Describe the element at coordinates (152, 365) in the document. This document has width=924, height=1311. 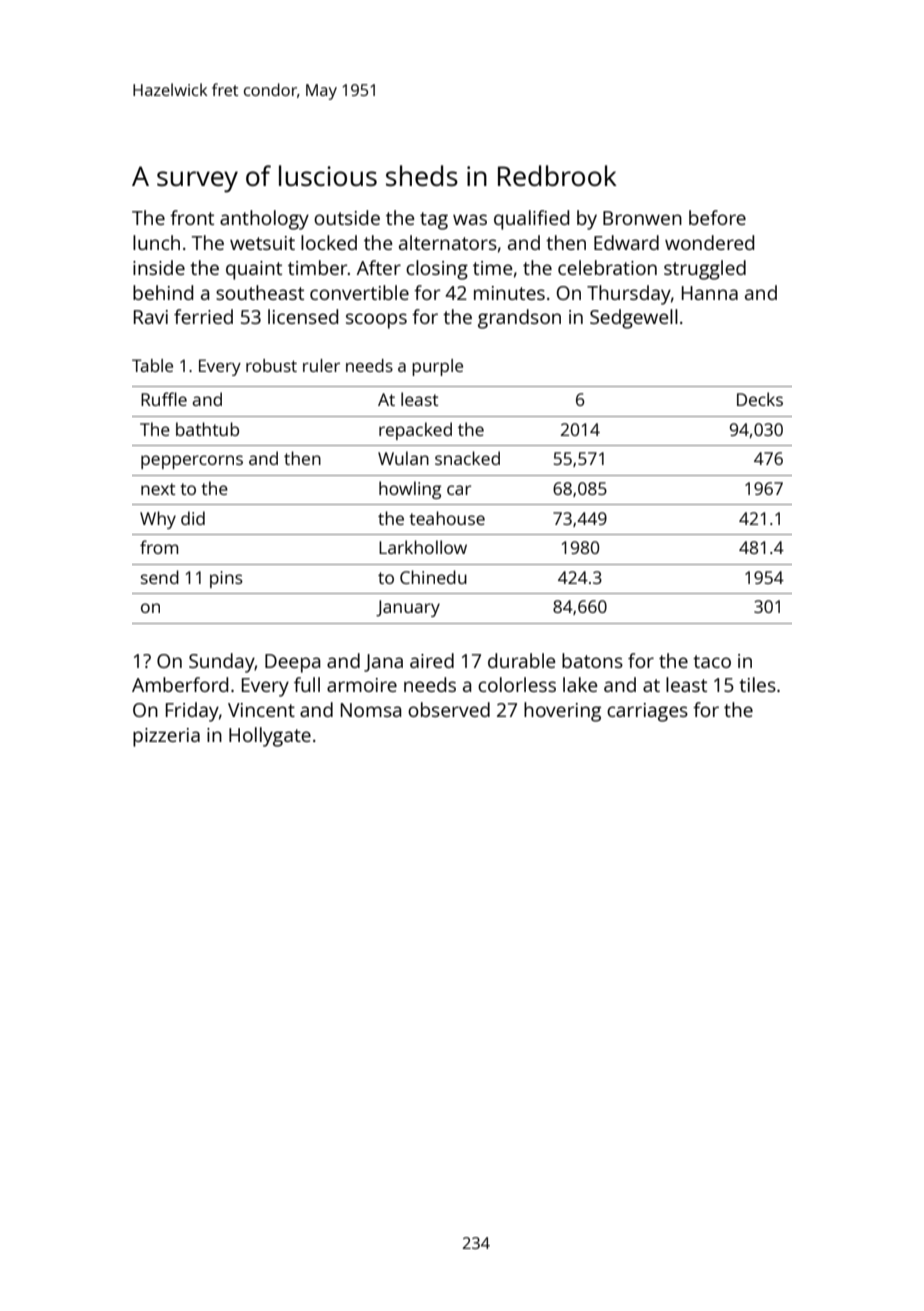
I see `Table` at that location.
